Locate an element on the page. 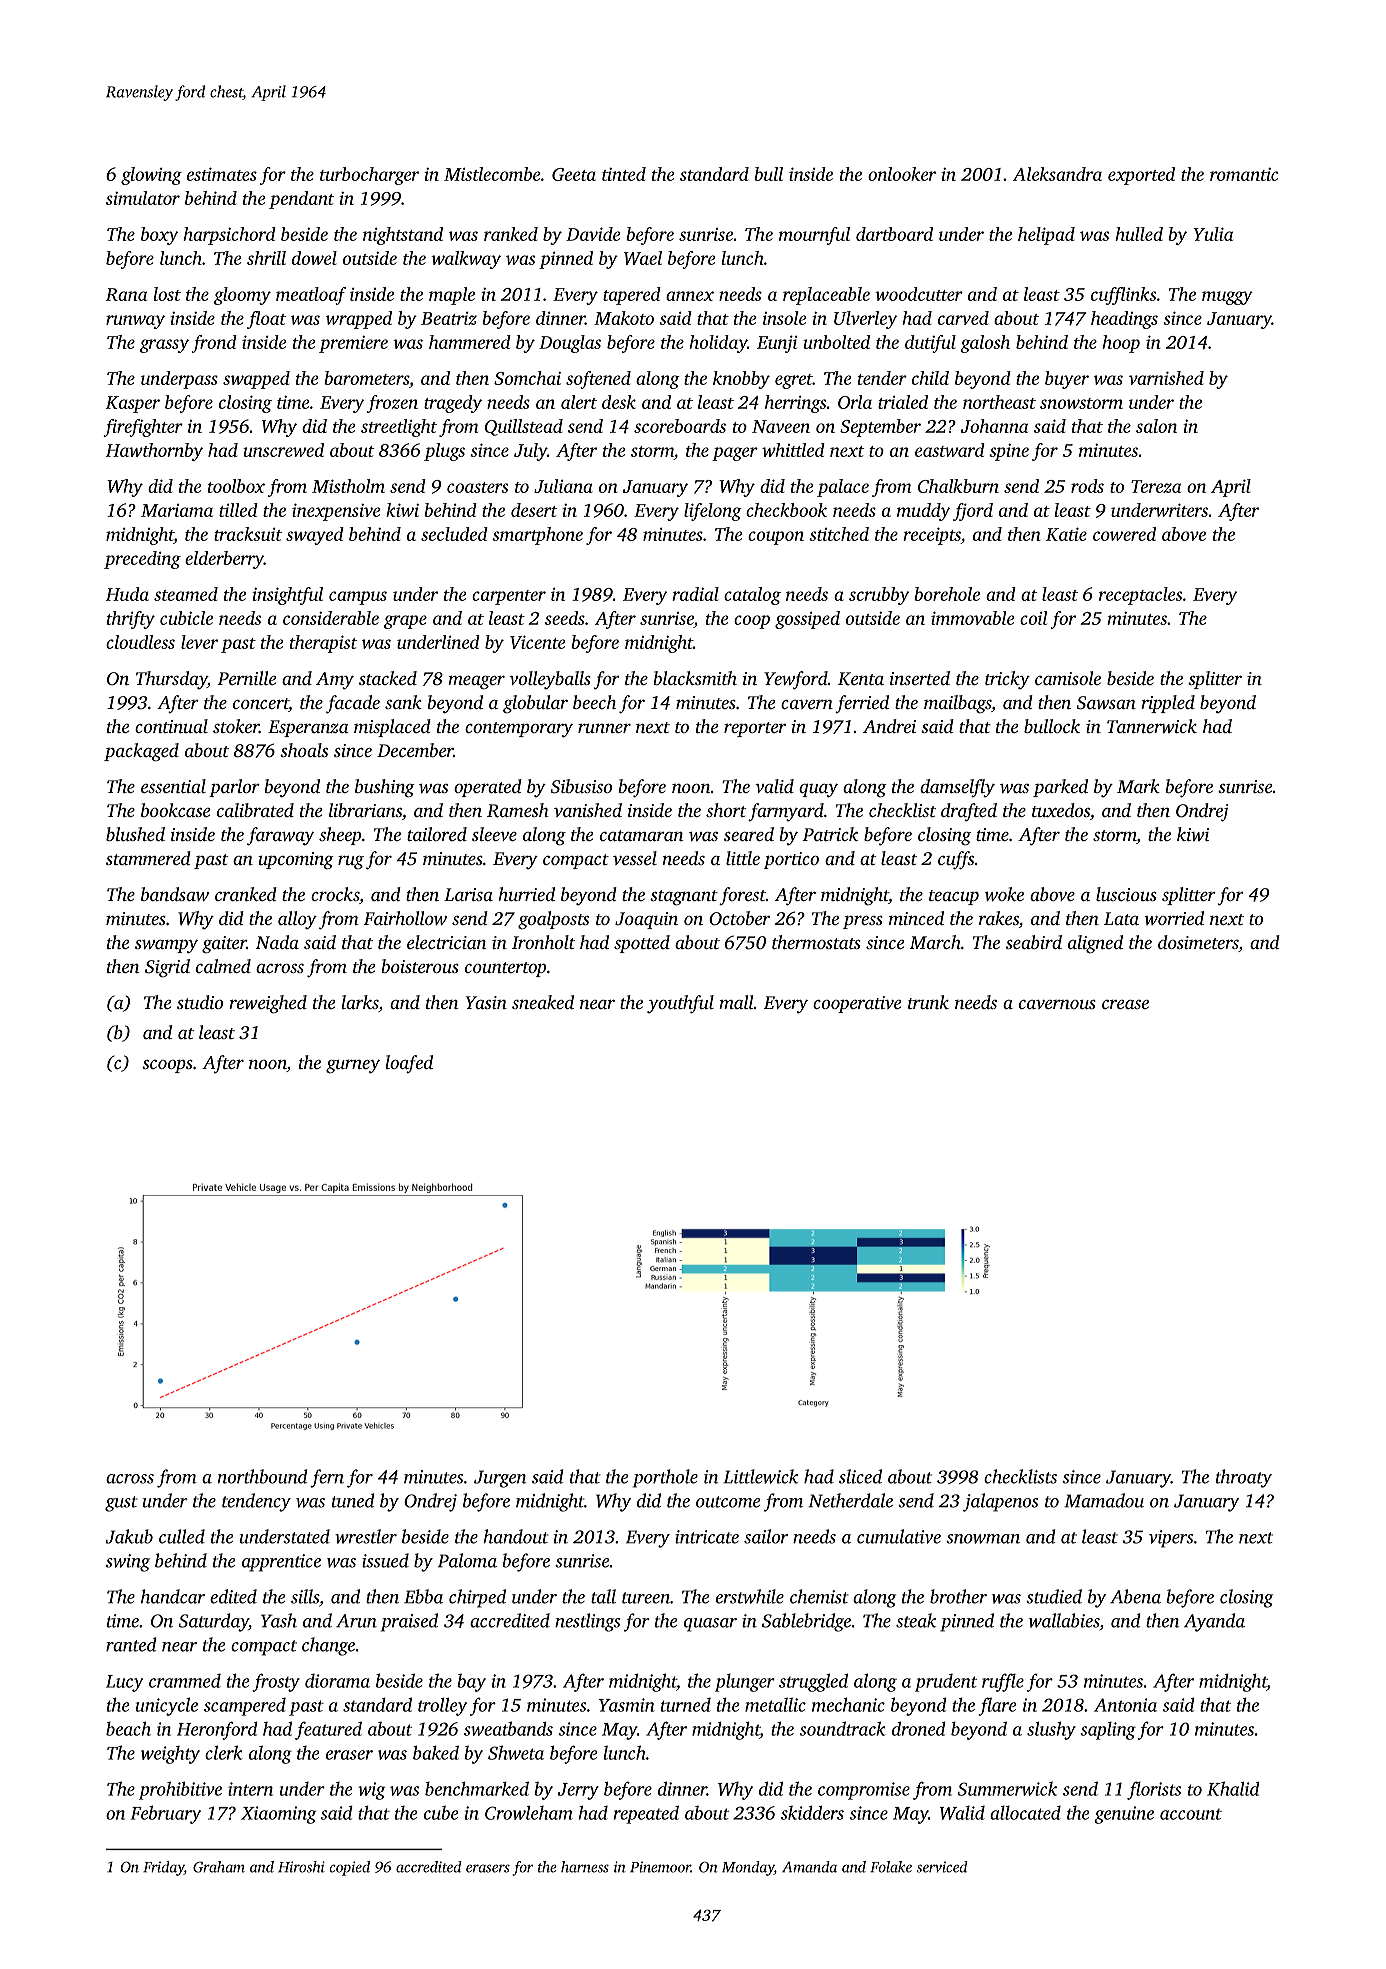 This page has height=1969, width=1386. Graham is located at coordinates (219, 1867).
